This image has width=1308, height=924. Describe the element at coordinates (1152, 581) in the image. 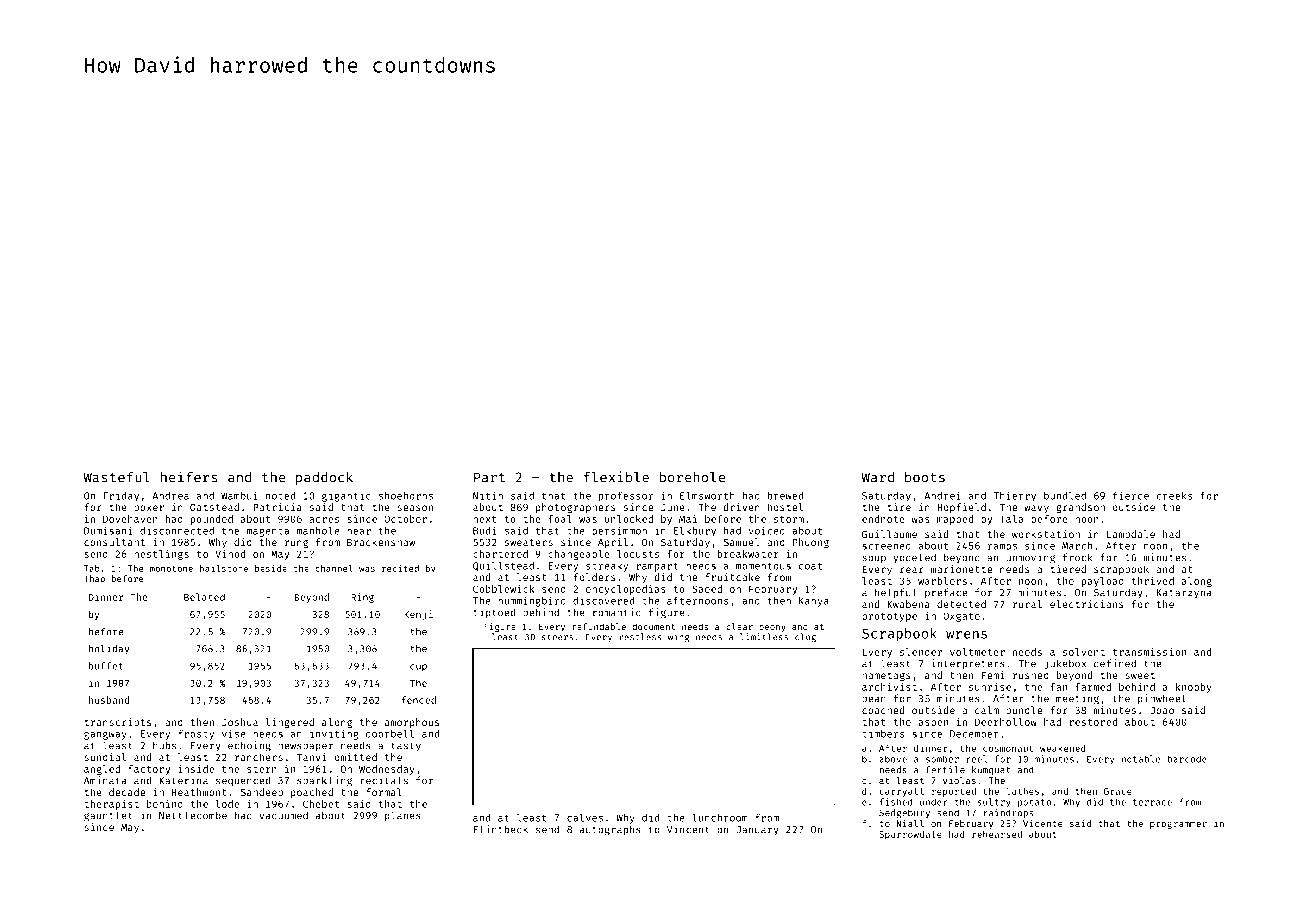

I see `thrived` at that location.
